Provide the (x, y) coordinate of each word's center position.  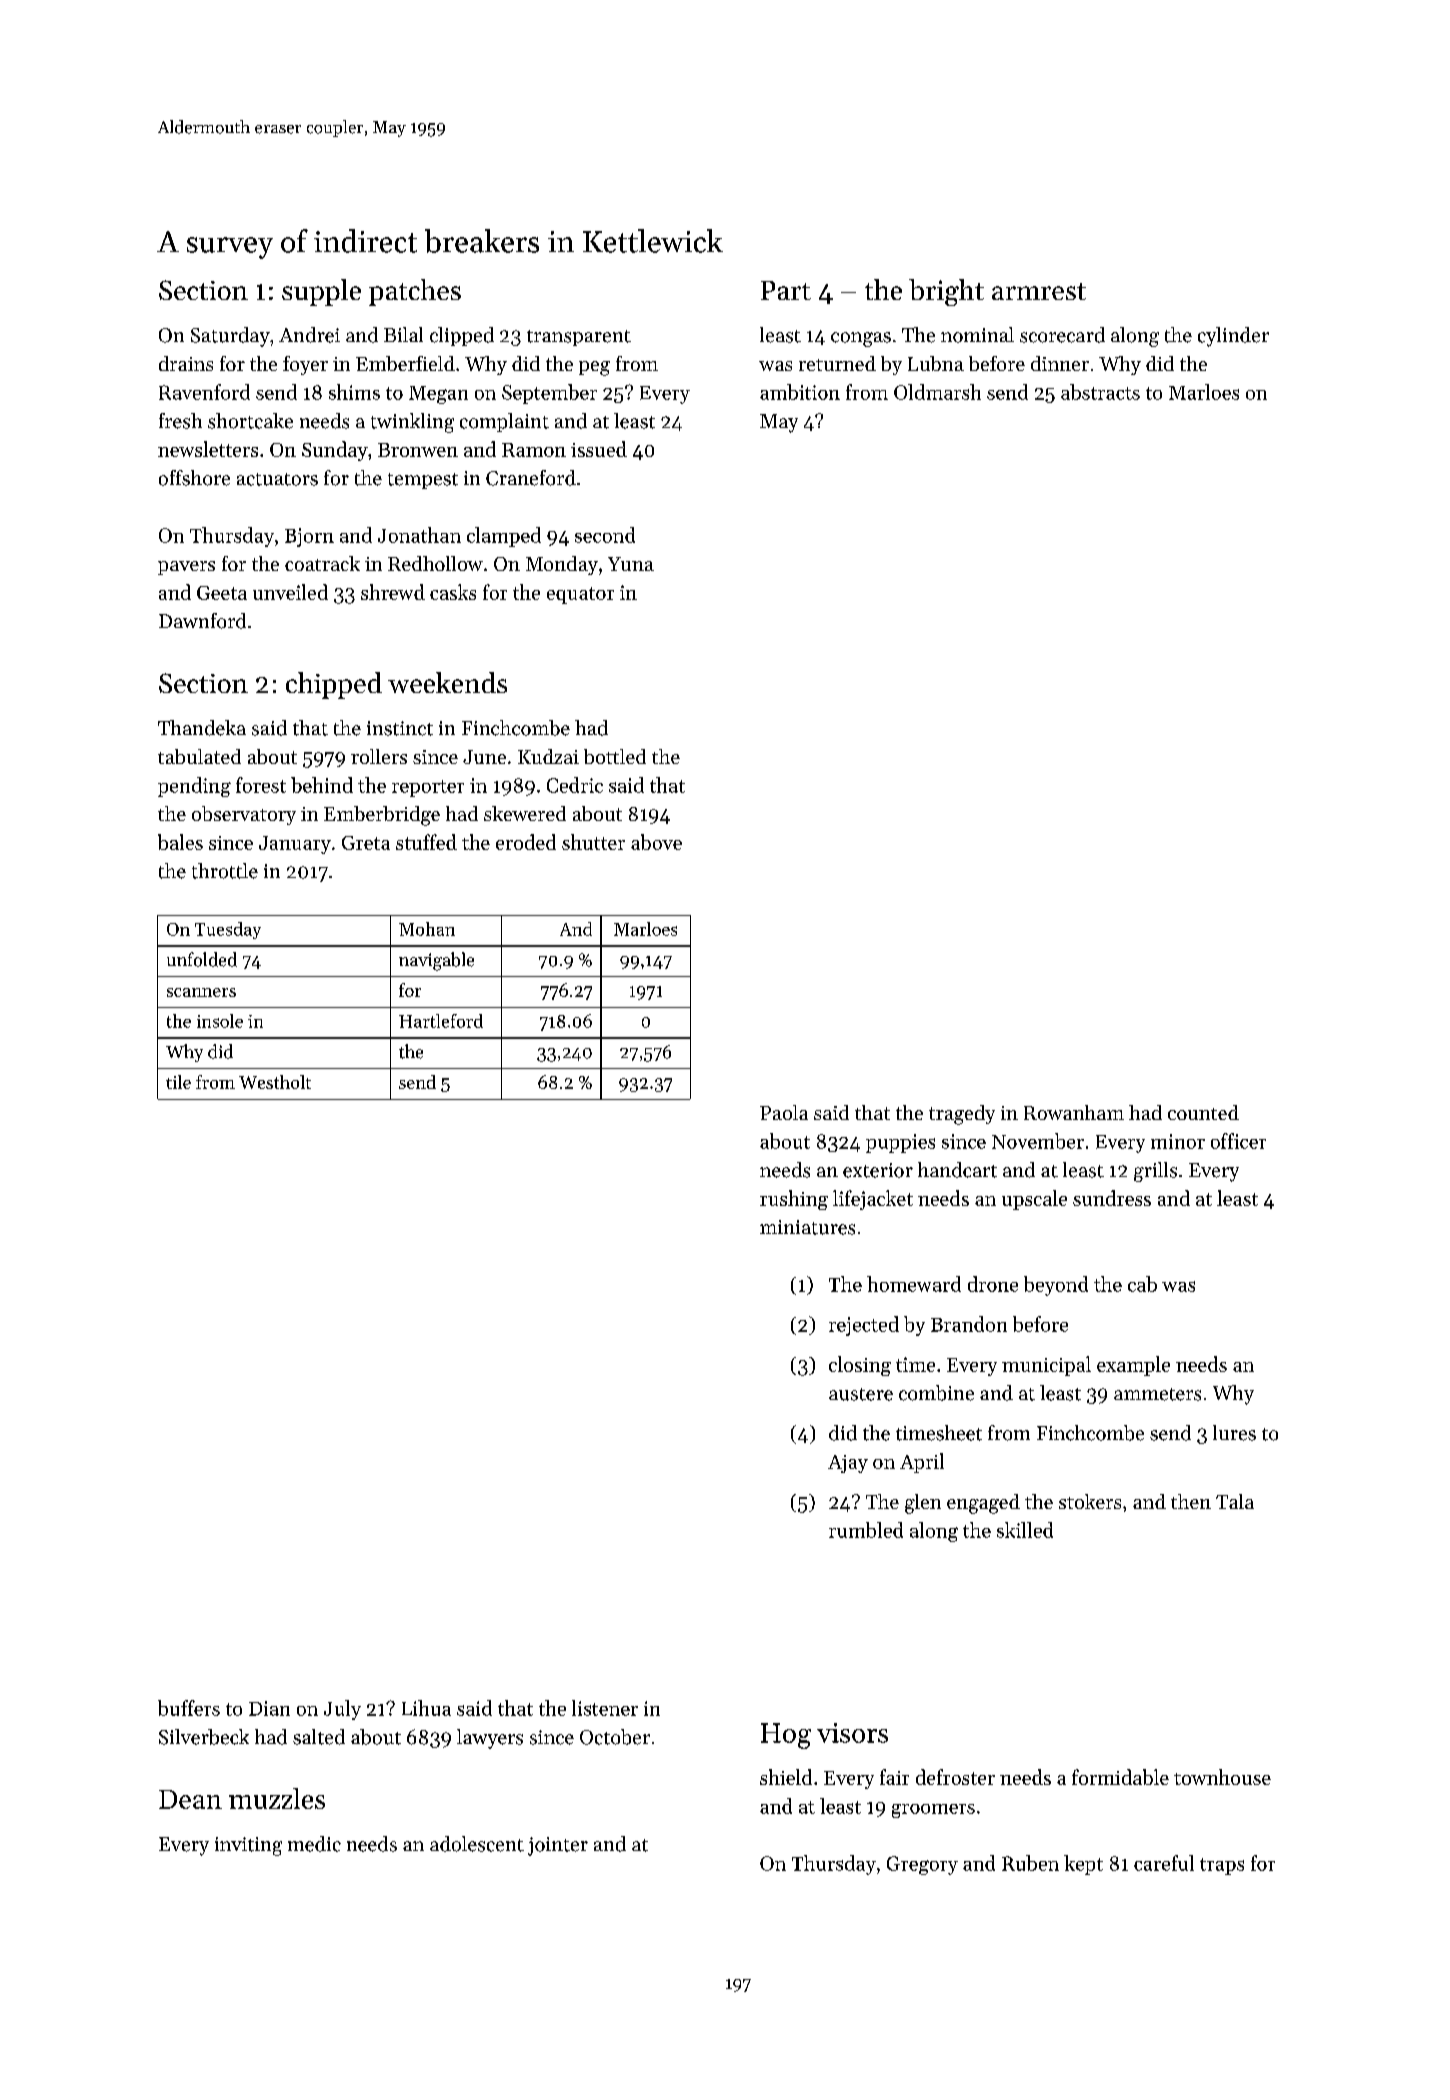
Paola (784, 1112)
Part (786, 290)
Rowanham (1074, 1112)
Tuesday (228, 930)
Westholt (275, 1082)
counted (1203, 1112)
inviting (248, 1846)
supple (321, 292)
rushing (794, 1200)
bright (946, 292)
